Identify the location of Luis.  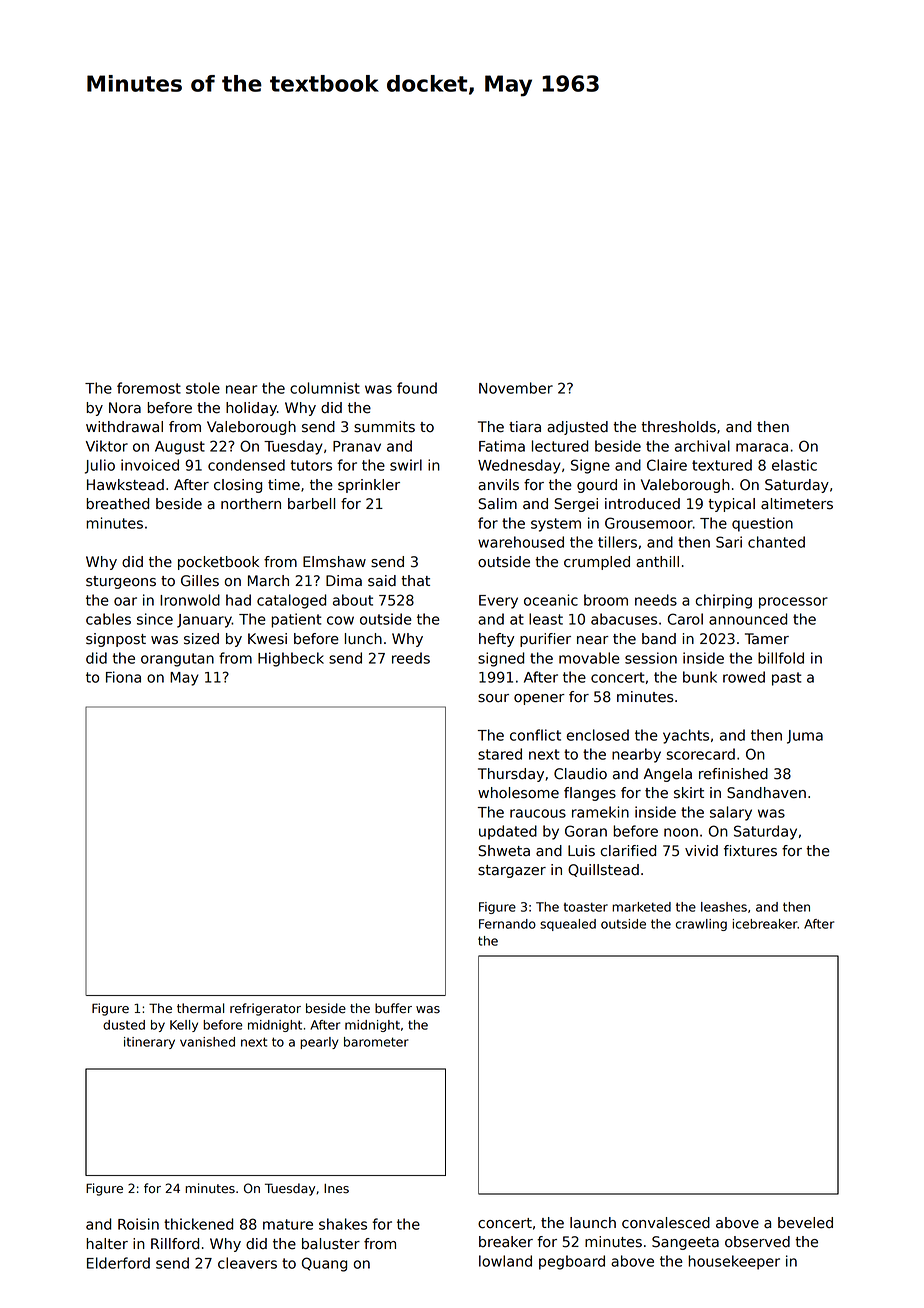
(581, 851).
